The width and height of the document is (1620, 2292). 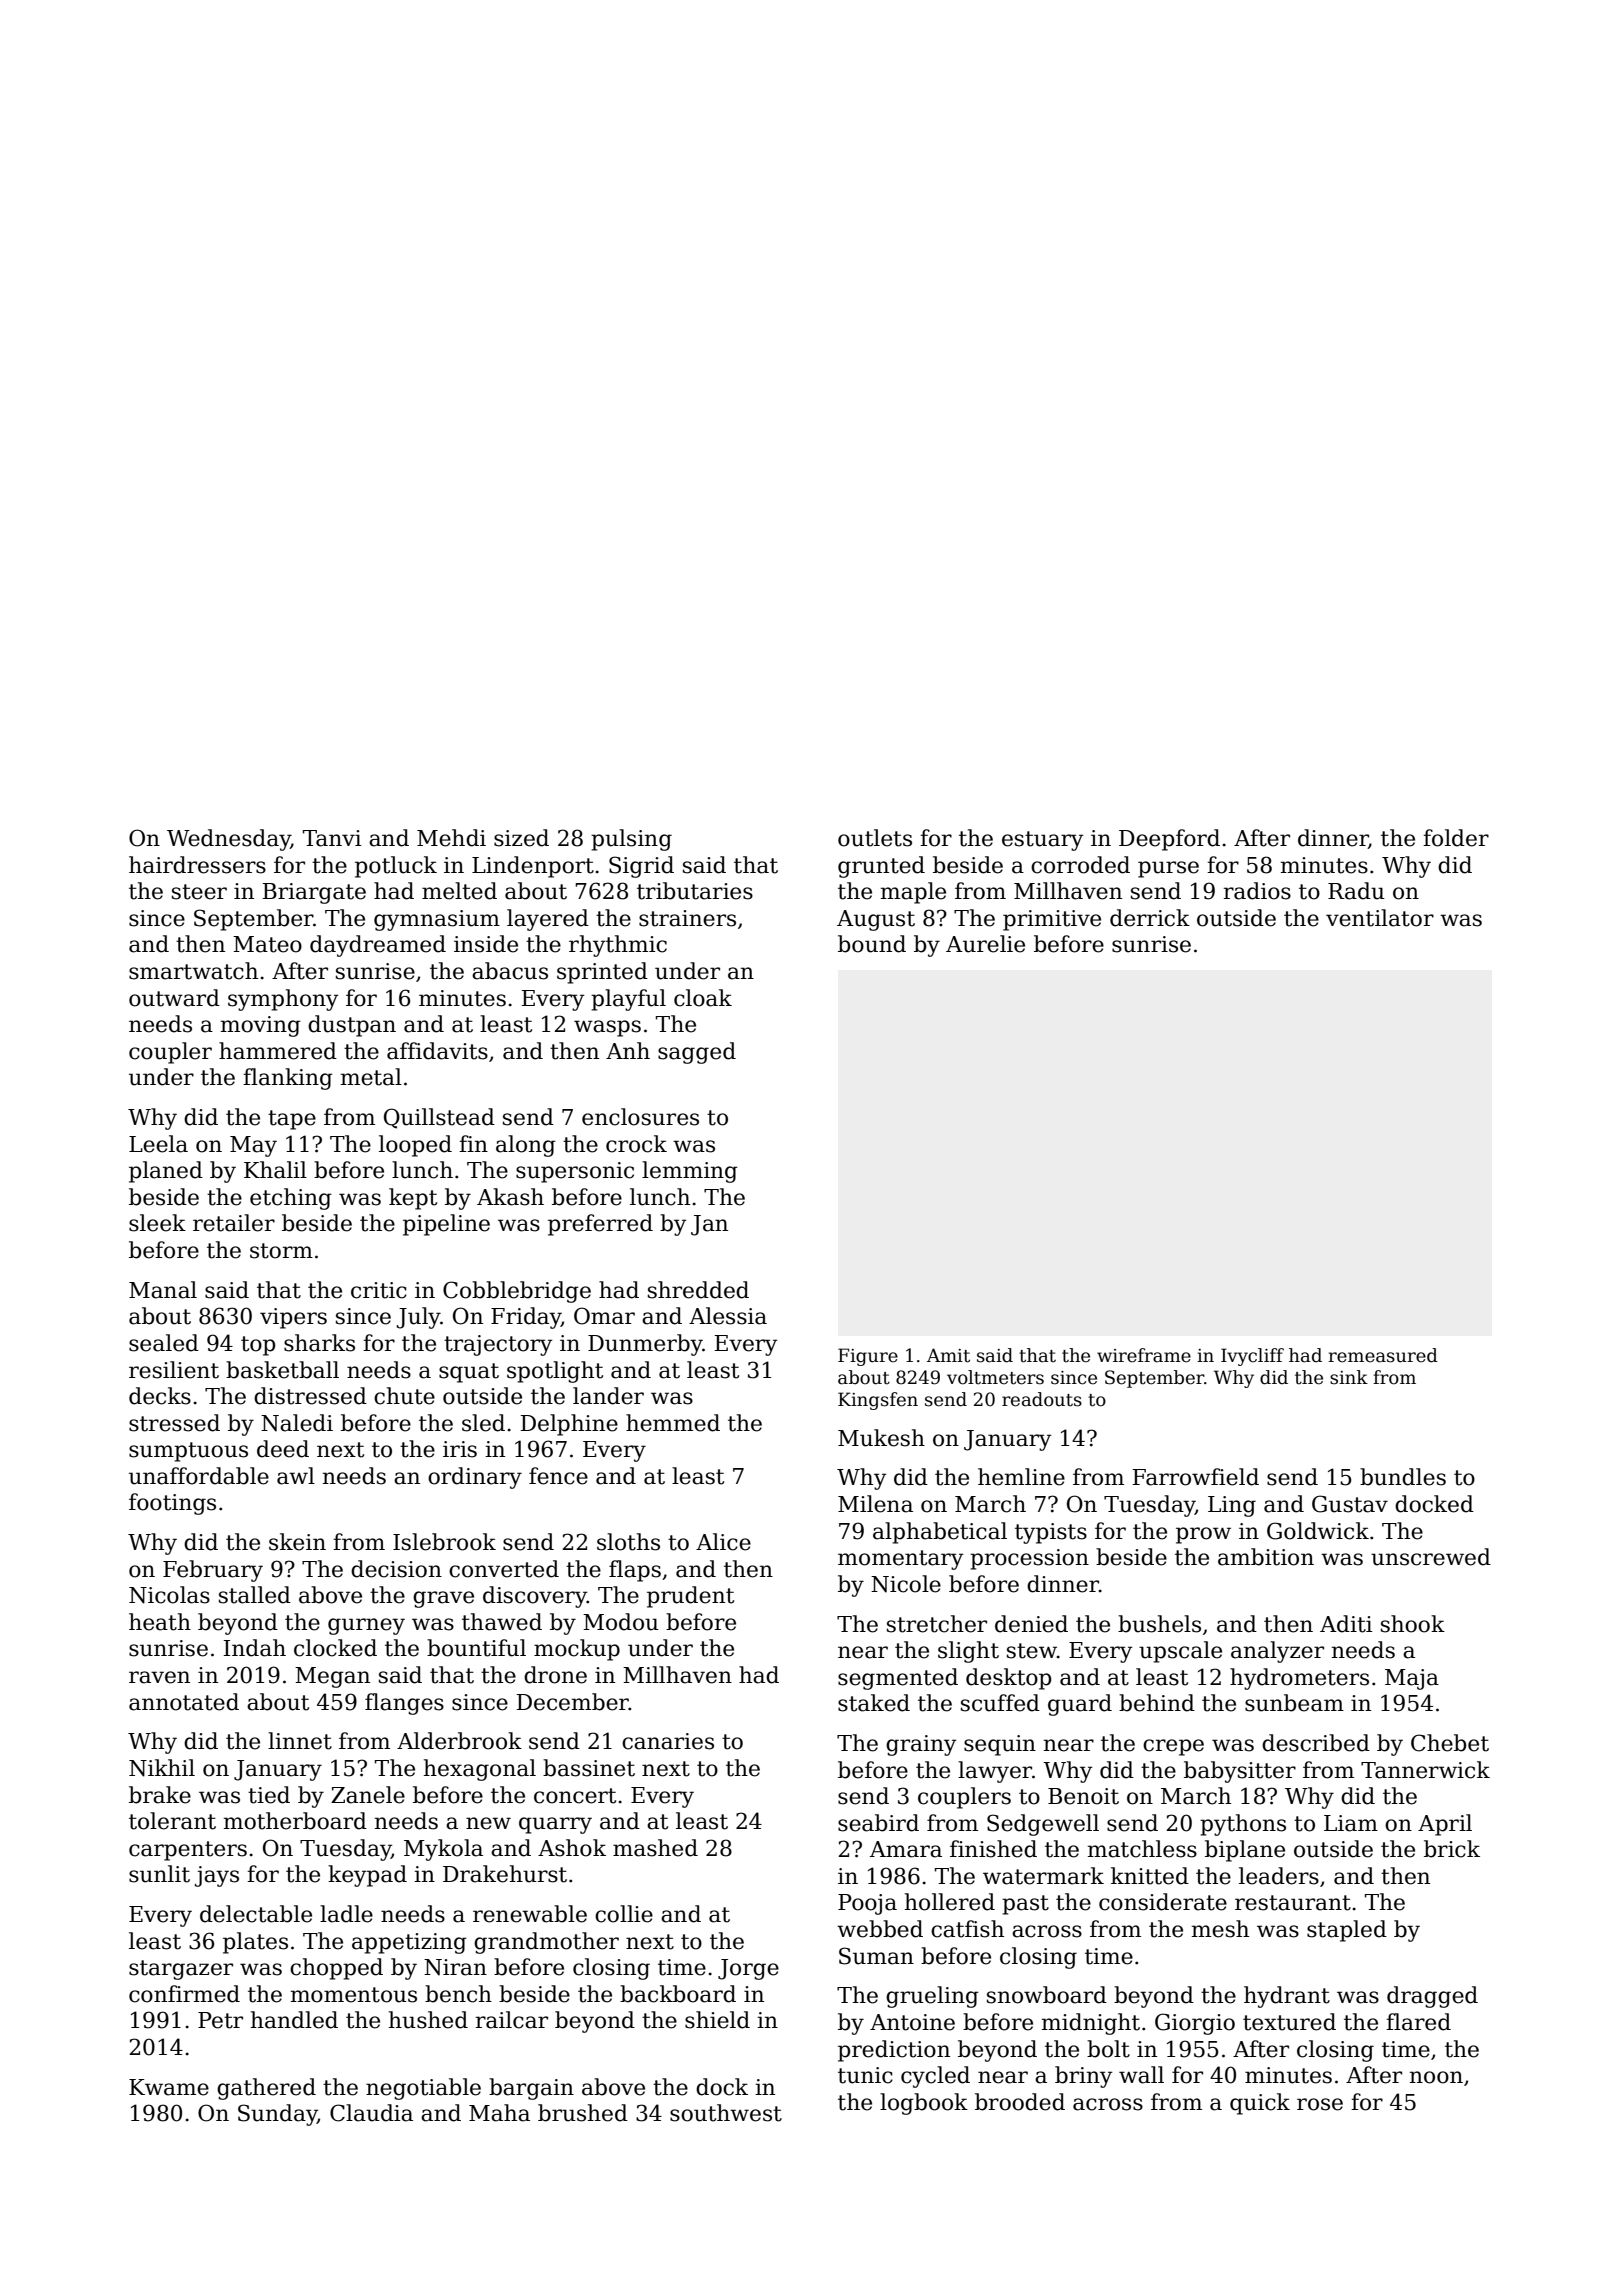 What do you see at coordinates (1347, 1931) in the document?
I see `stapled` at bounding box center [1347, 1931].
